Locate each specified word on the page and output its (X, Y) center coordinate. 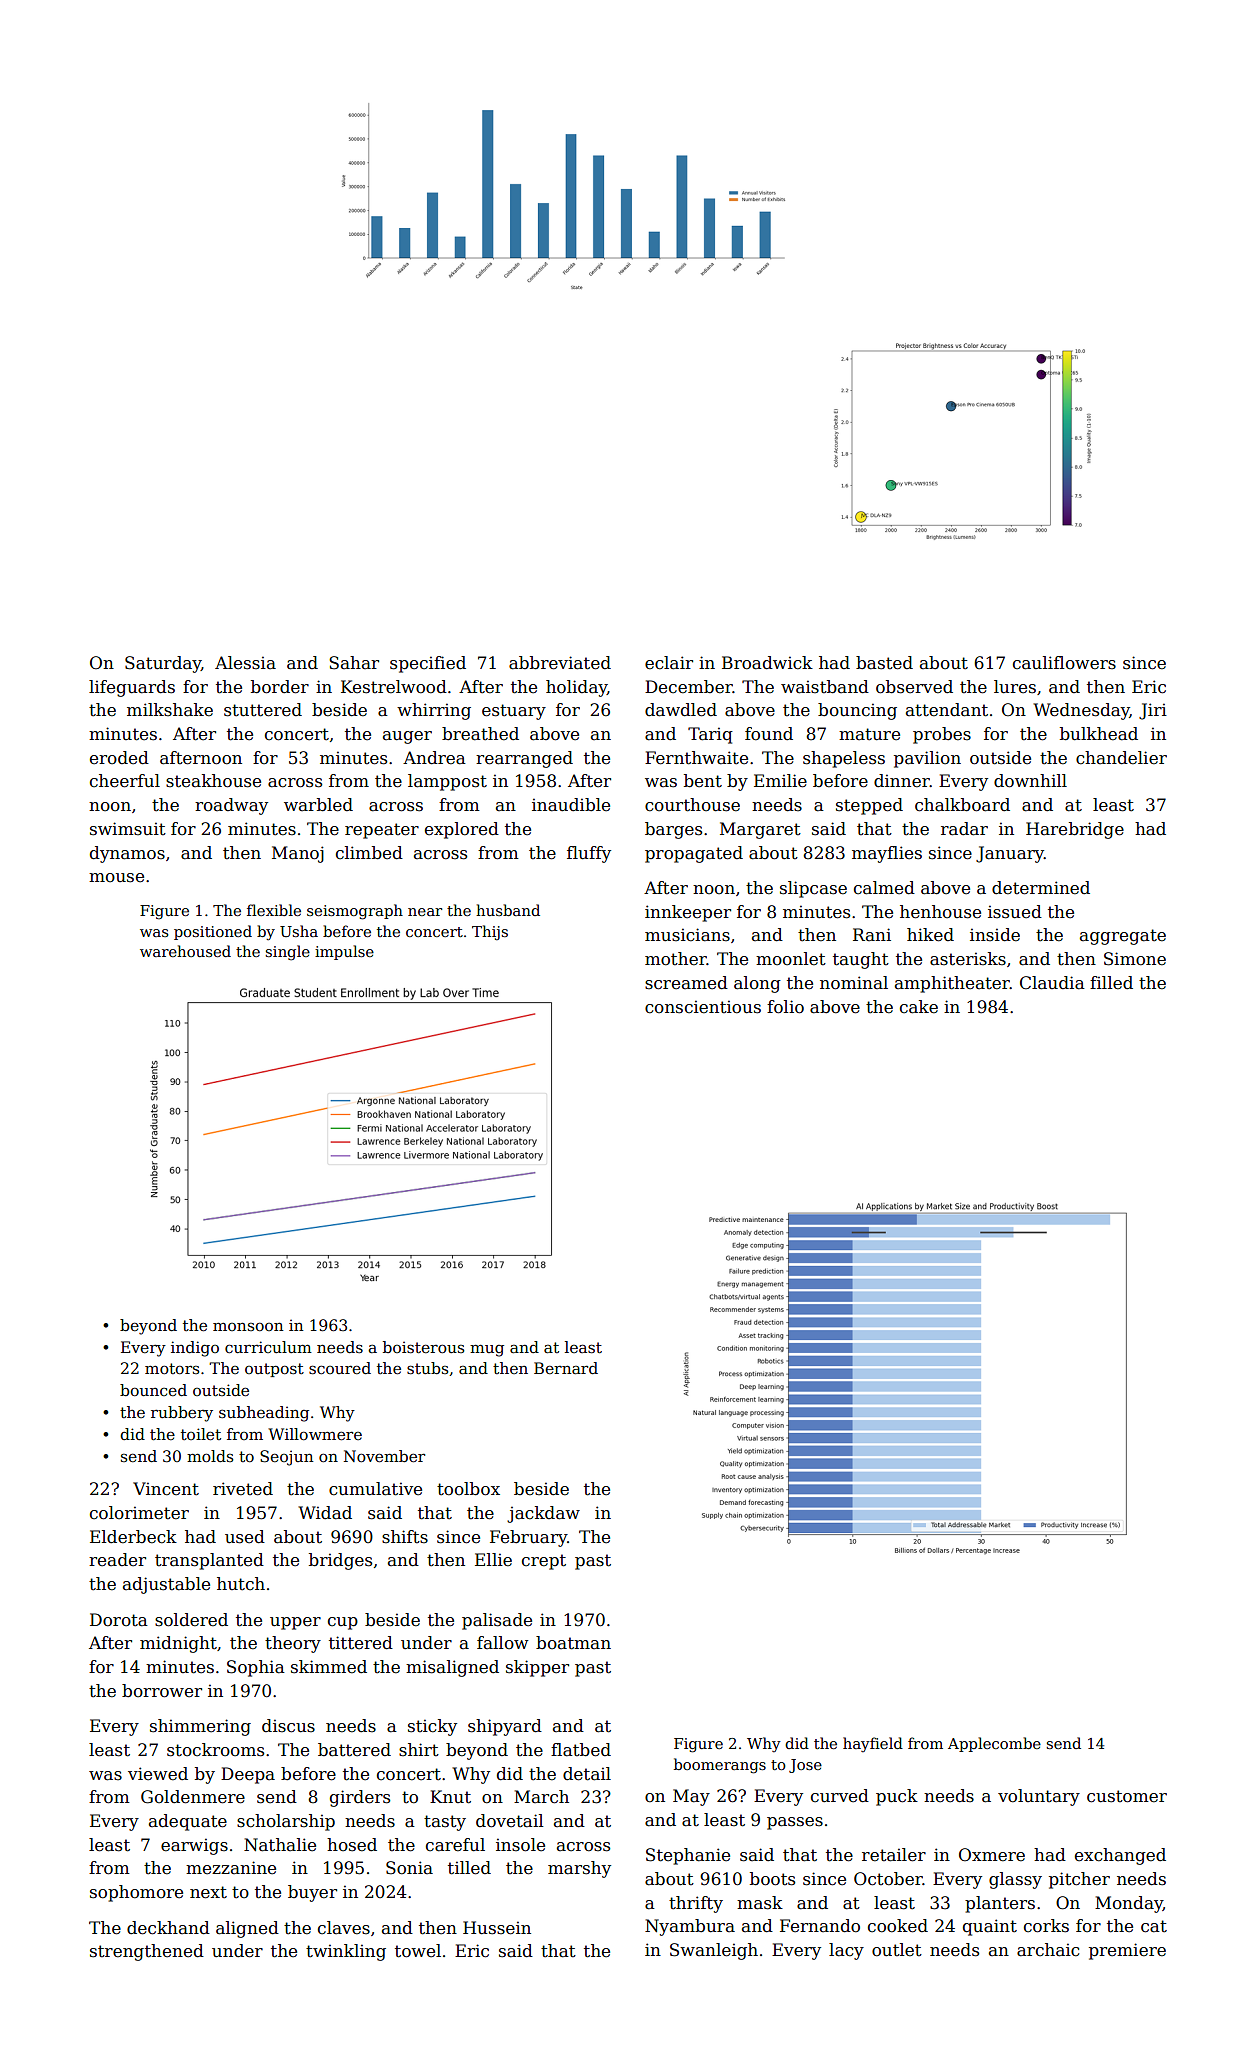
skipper (537, 1668)
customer (1127, 1796)
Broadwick (767, 663)
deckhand (168, 1928)
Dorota (119, 1620)
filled (1111, 983)
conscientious (703, 1007)
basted (884, 663)
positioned (213, 932)
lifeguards (132, 688)
